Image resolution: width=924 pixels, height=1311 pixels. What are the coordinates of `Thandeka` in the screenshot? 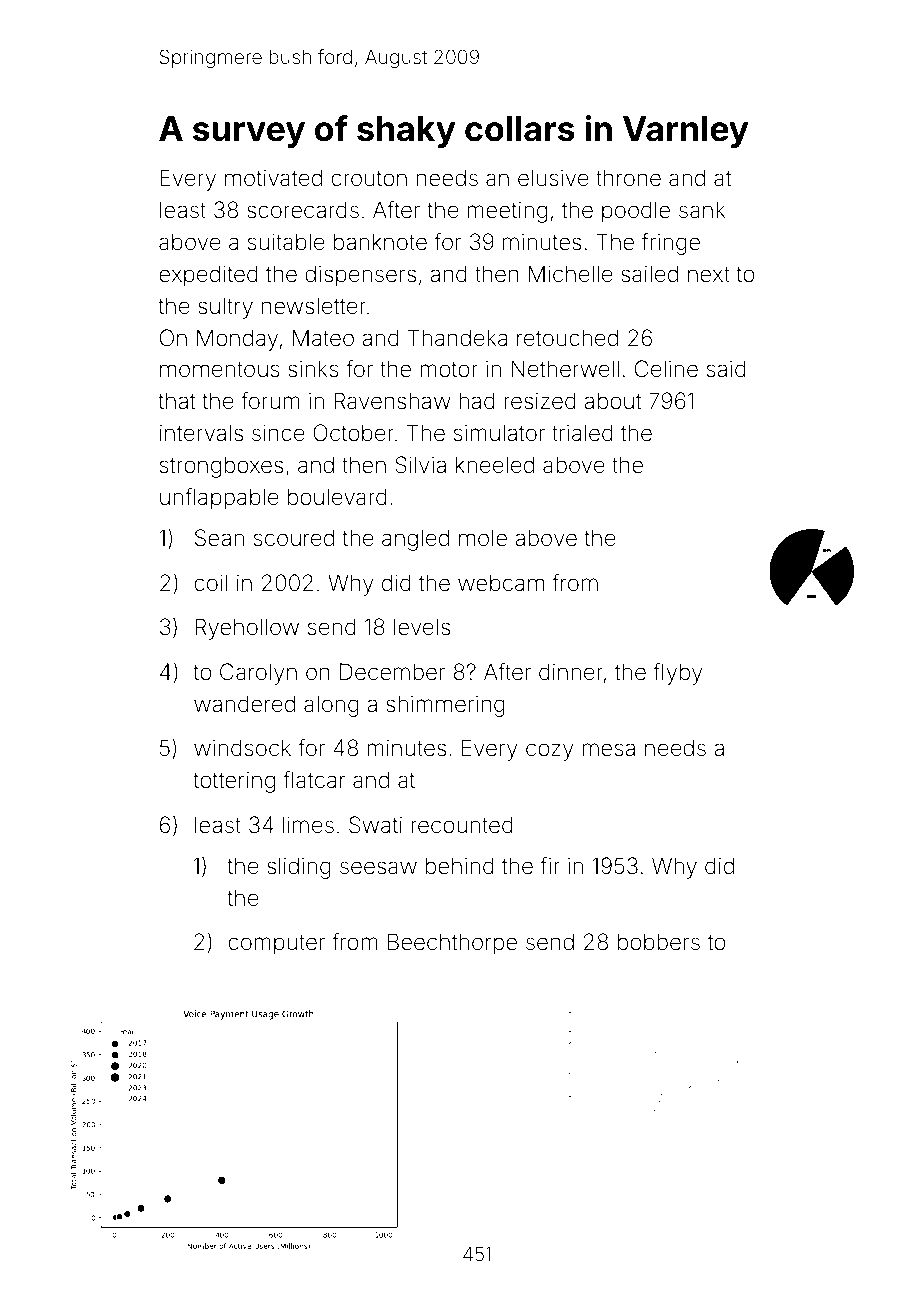 It's located at (457, 338).
